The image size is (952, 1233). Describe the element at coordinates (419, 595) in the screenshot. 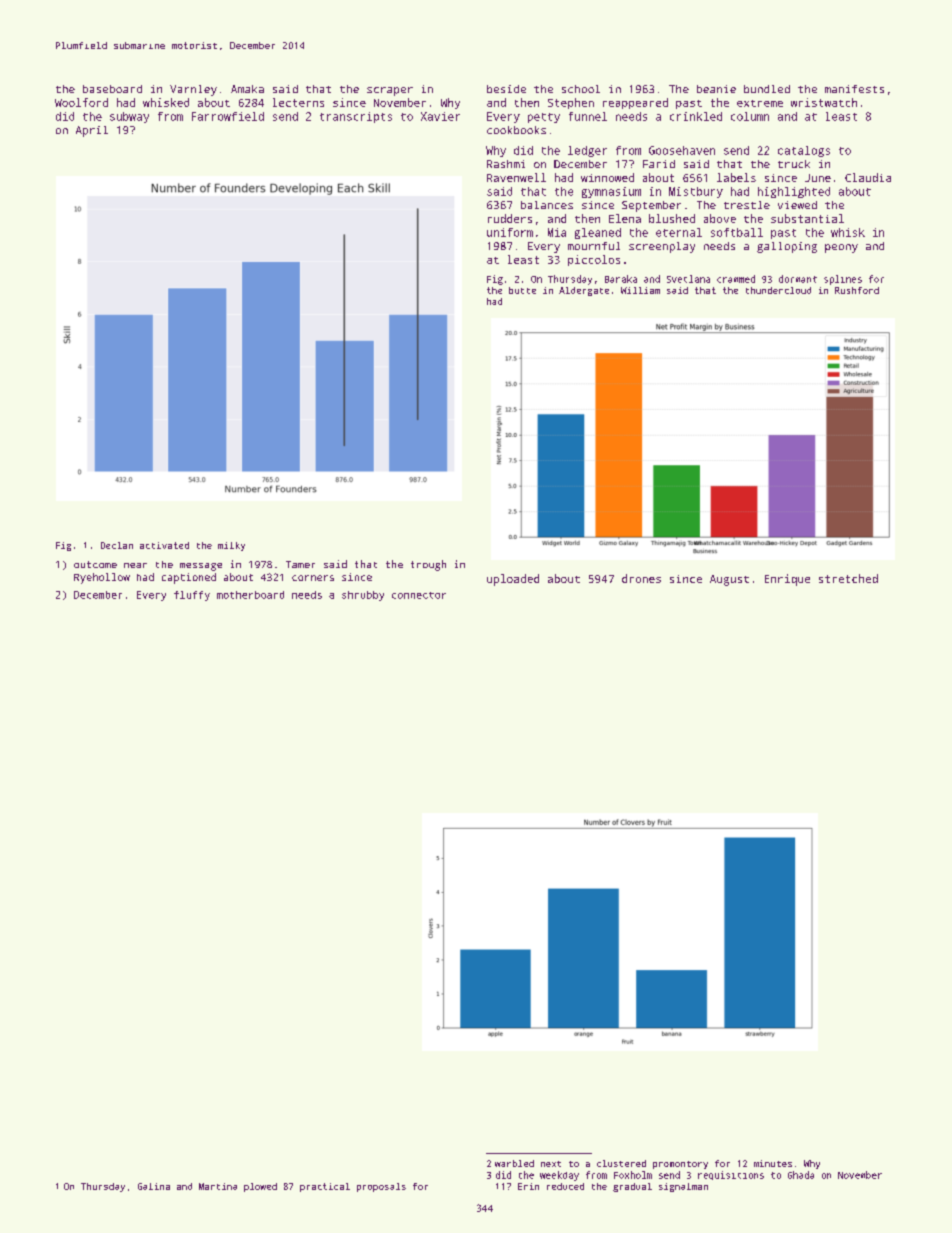

I see `connector` at that location.
